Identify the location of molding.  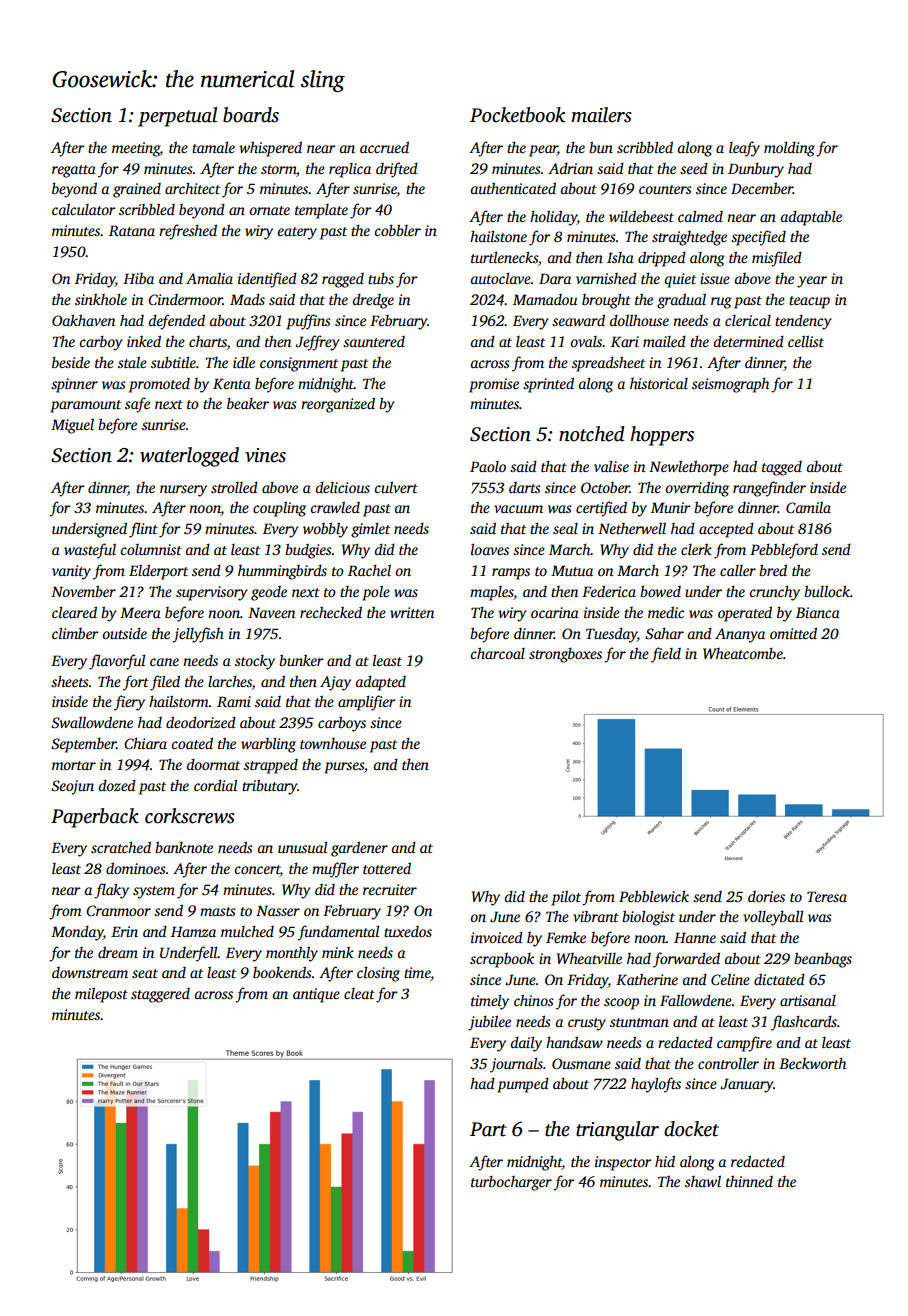
(789, 149).
